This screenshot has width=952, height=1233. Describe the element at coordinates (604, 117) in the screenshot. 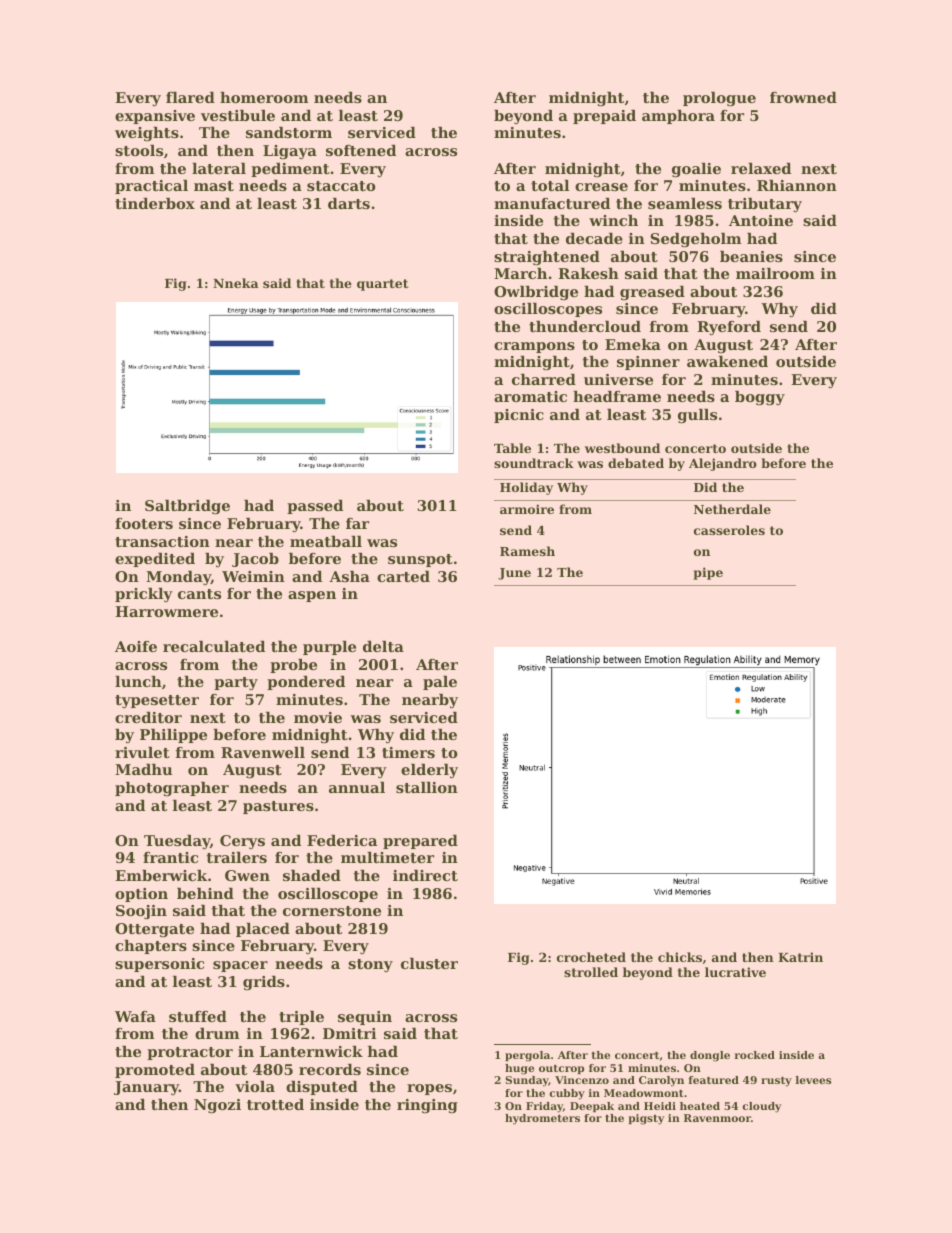

I see `prepaid` at that location.
